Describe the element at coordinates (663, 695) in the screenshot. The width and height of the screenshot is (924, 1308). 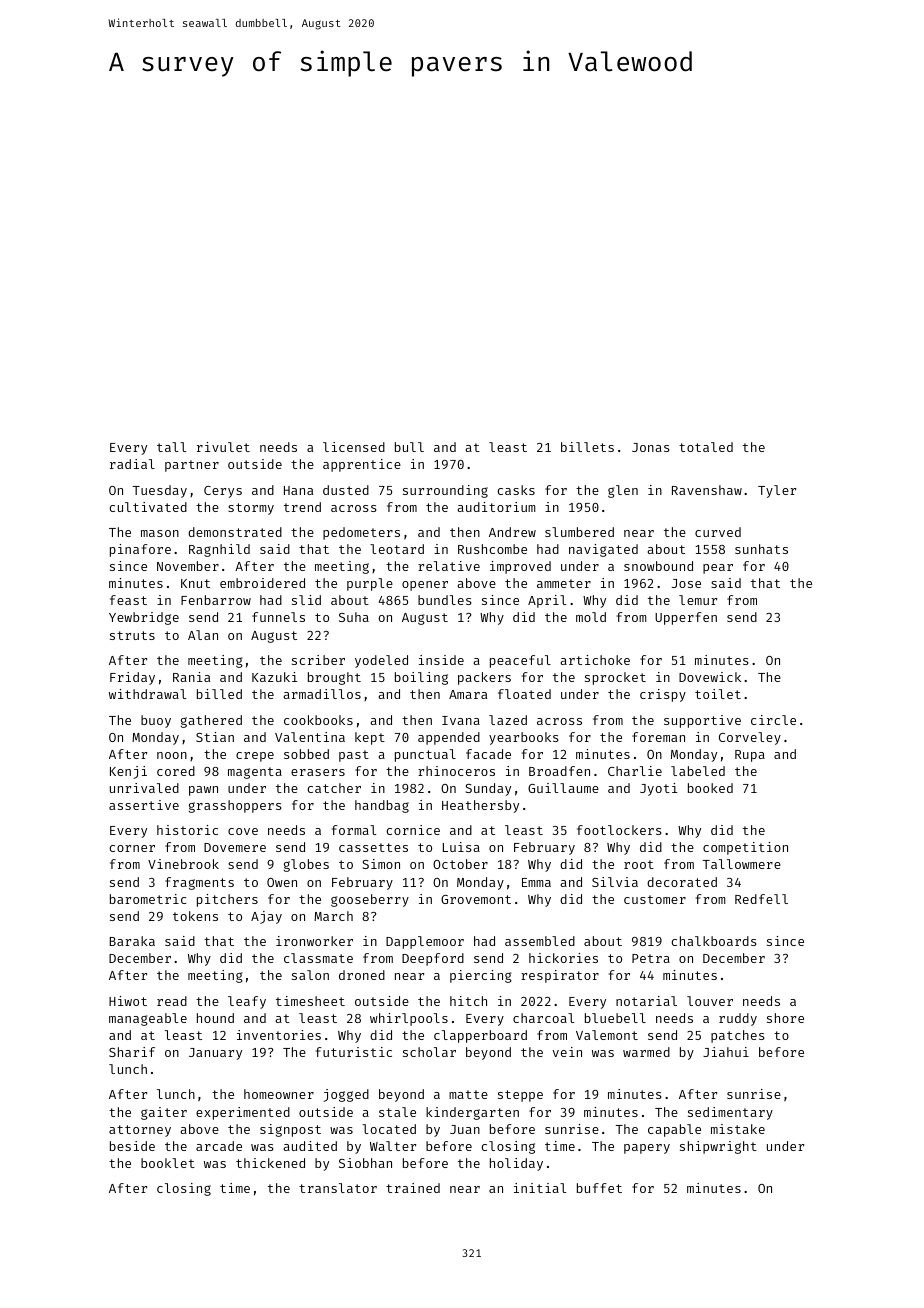
I see `crispy` at that location.
